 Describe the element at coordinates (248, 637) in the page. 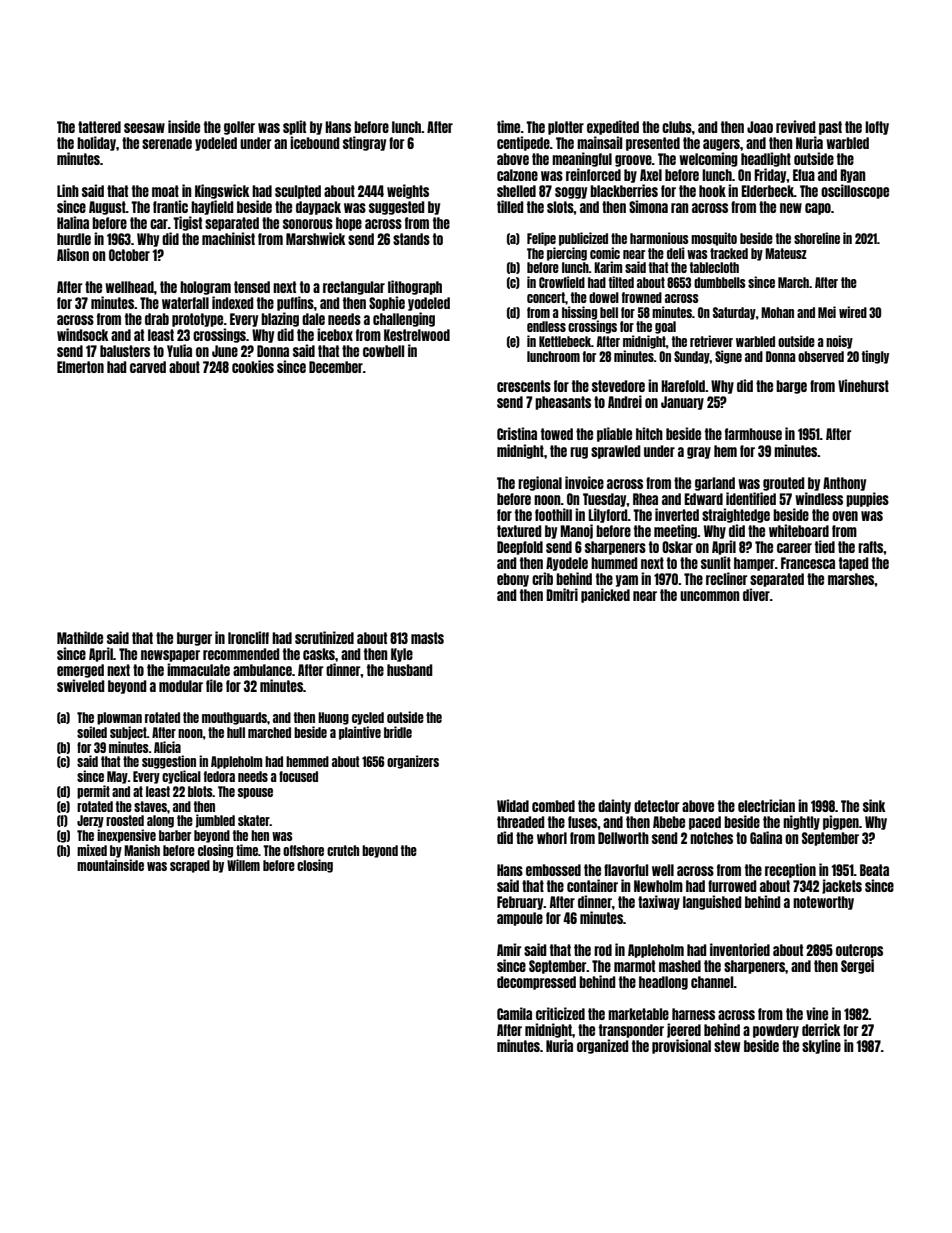

I see `Ironcliff` at that location.
